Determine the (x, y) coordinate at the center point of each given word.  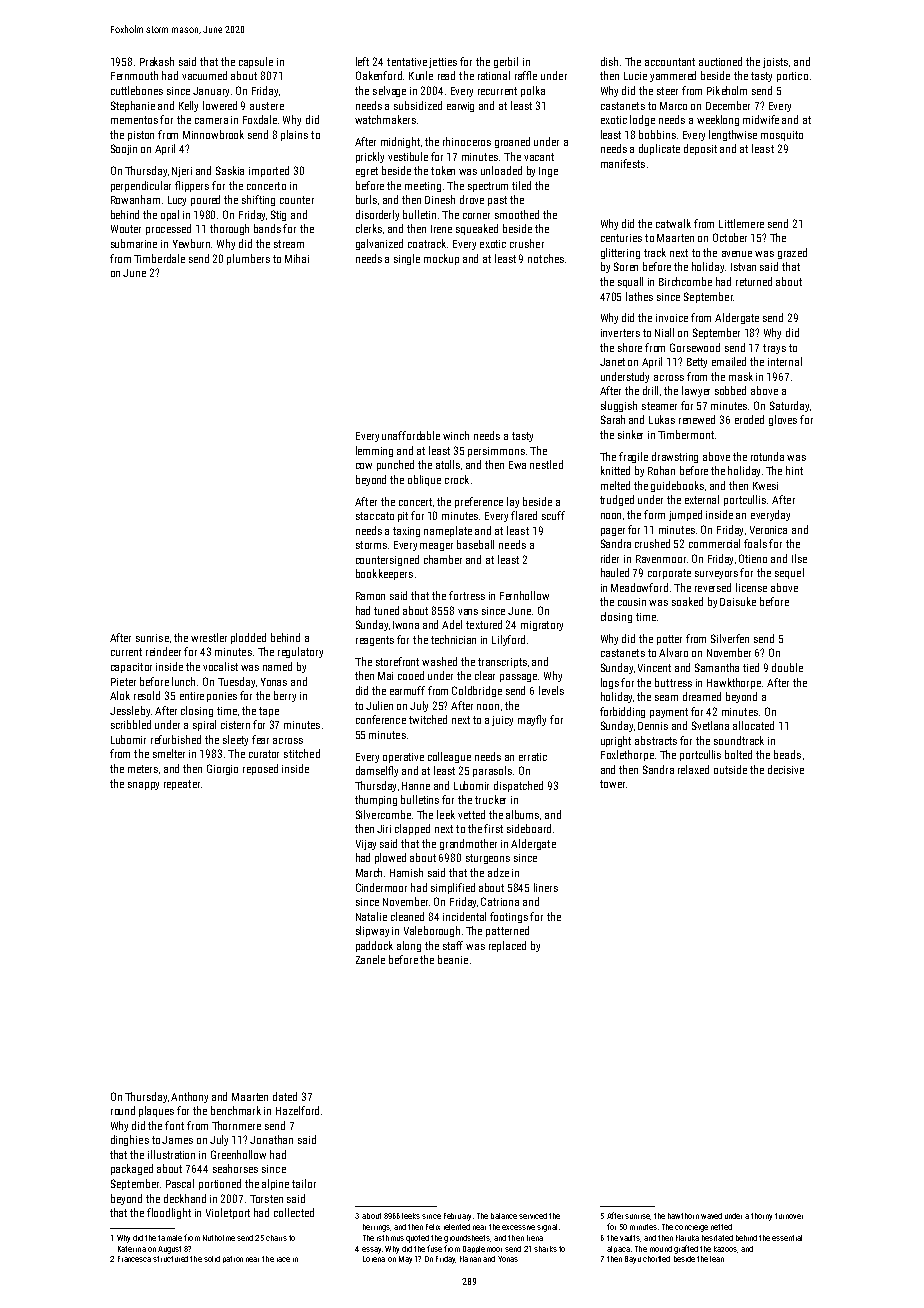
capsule (256, 62)
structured (170, 1259)
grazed (792, 253)
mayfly (532, 720)
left (362, 61)
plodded (248, 638)
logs (610, 683)
